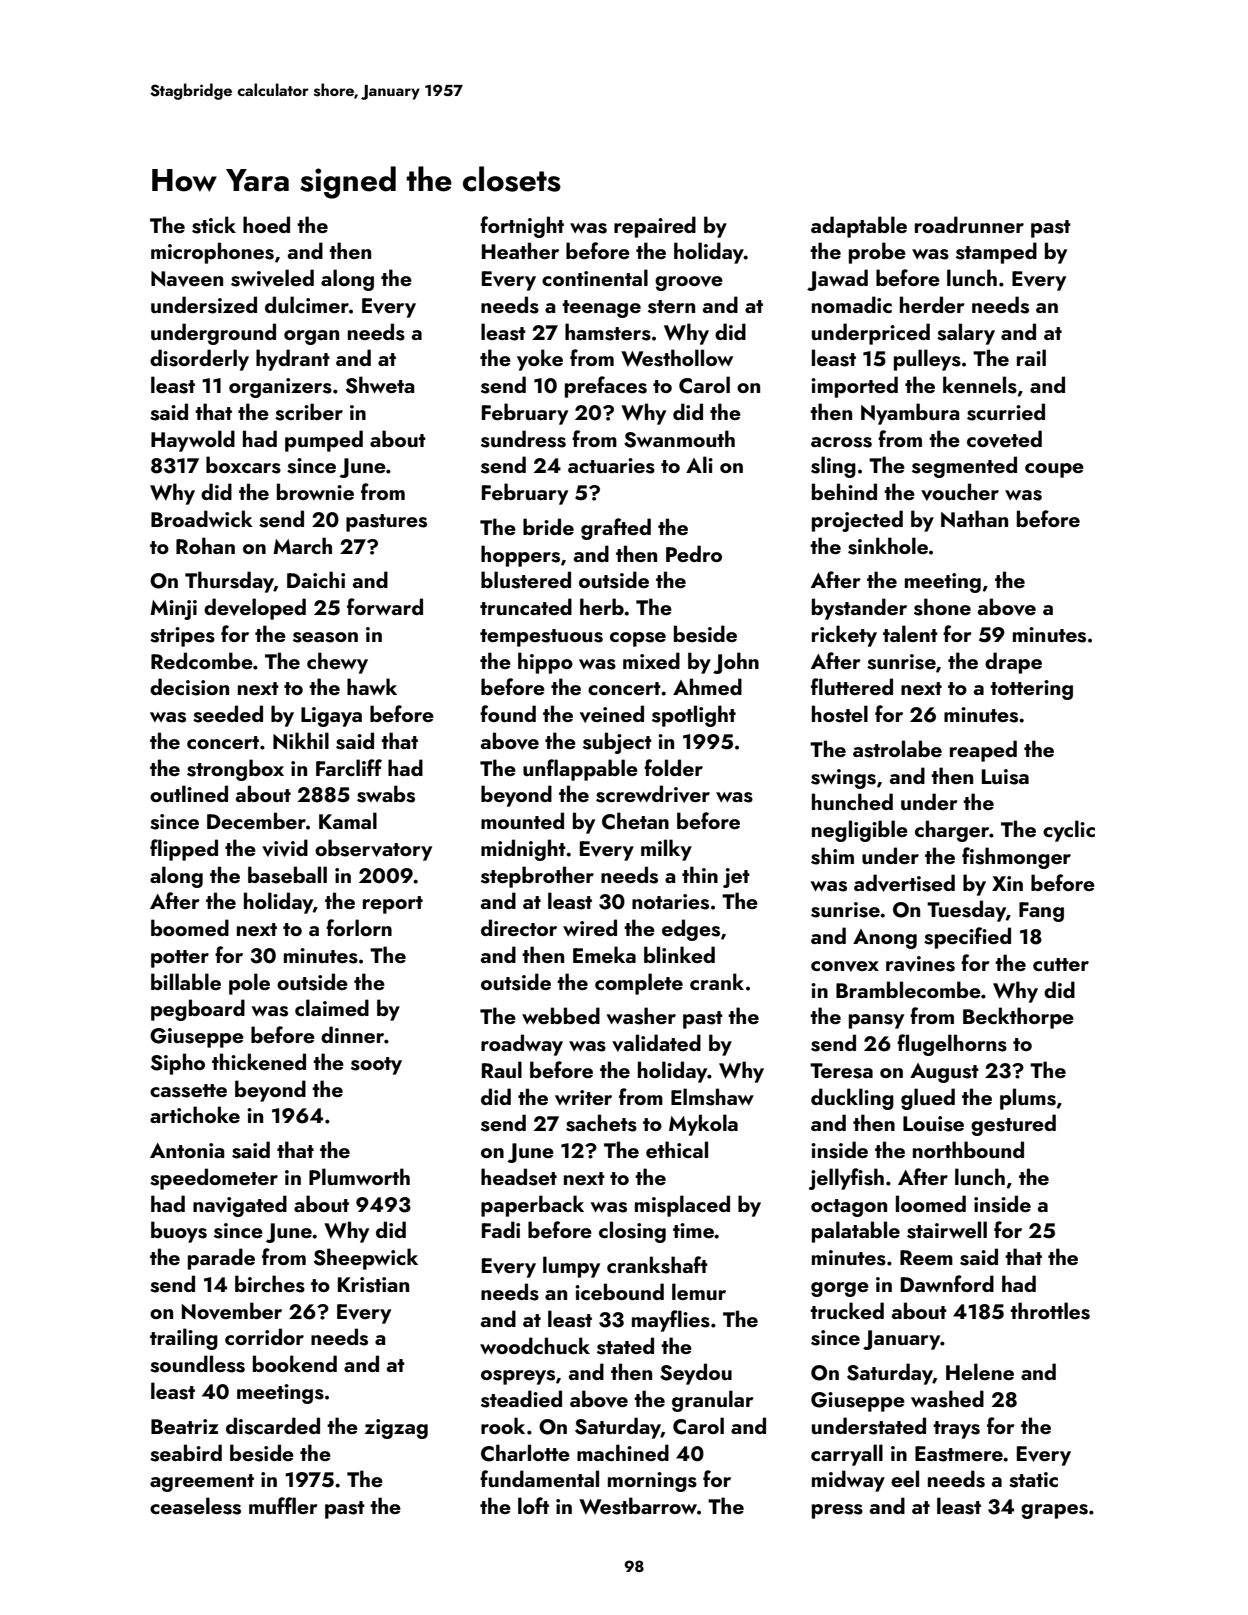  I want to click on Pedro, so click(694, 553).
